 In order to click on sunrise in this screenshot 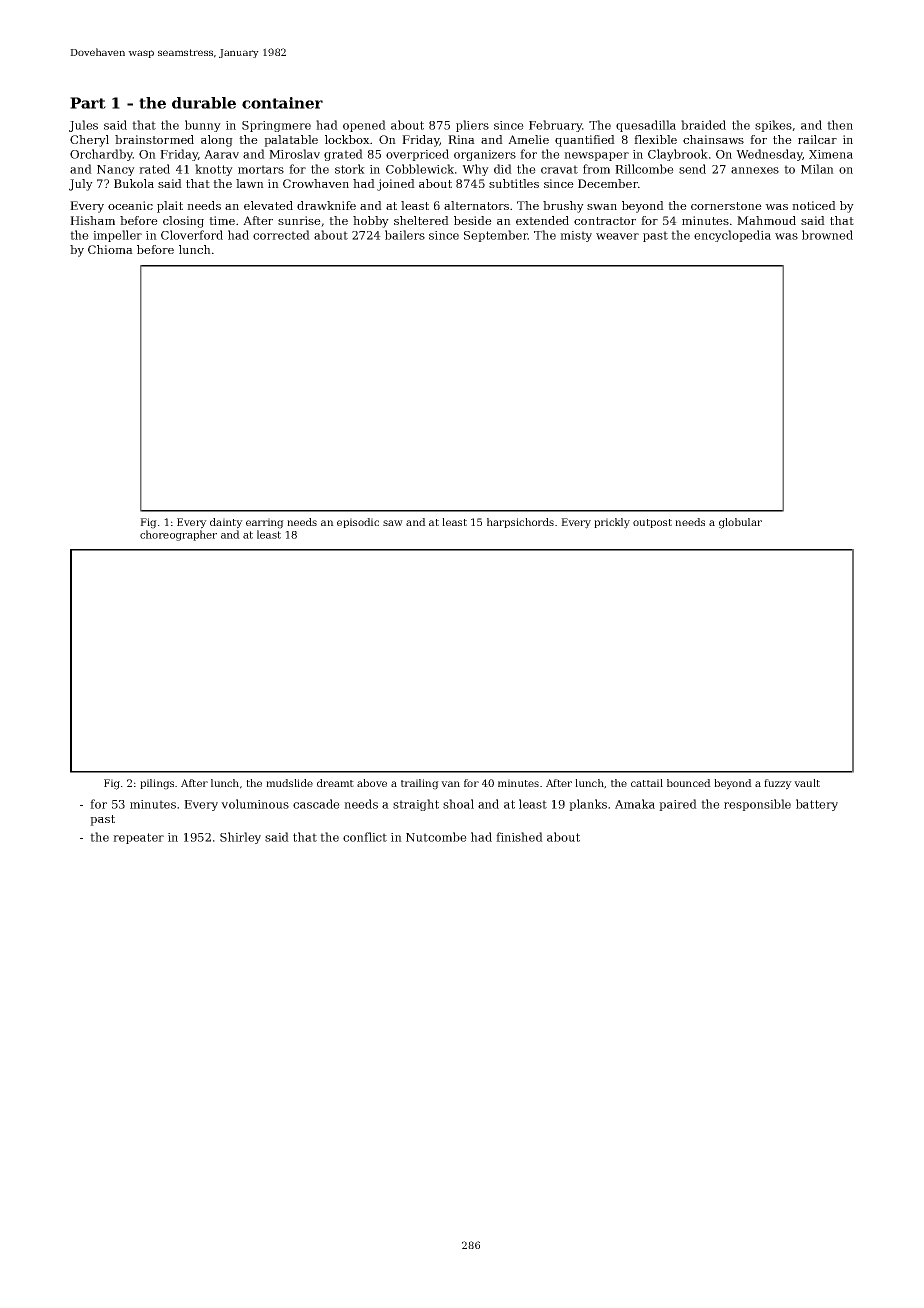, I will do `click(299, 220)`.
